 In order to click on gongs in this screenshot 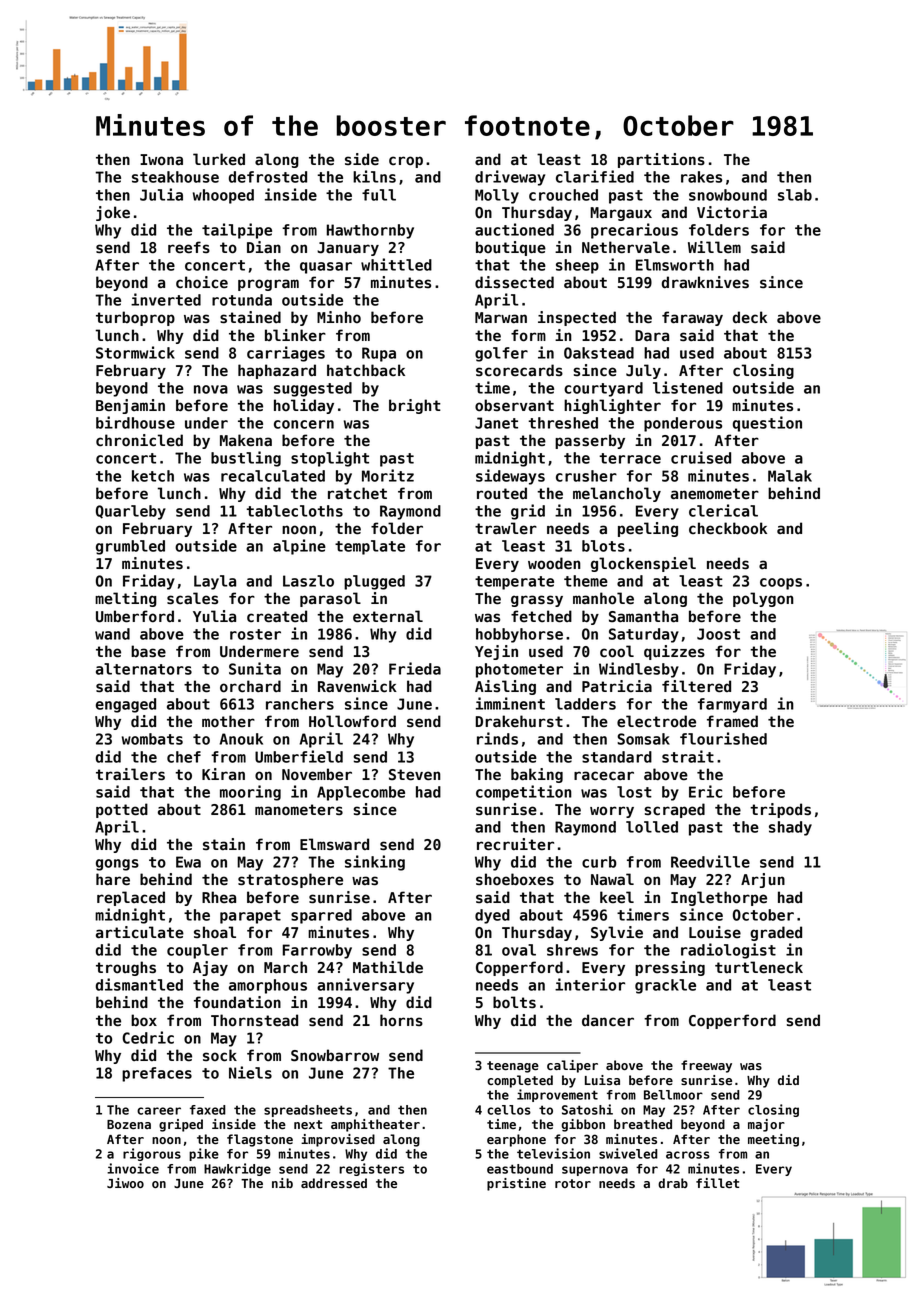, I will do `click(117, 865)`.
